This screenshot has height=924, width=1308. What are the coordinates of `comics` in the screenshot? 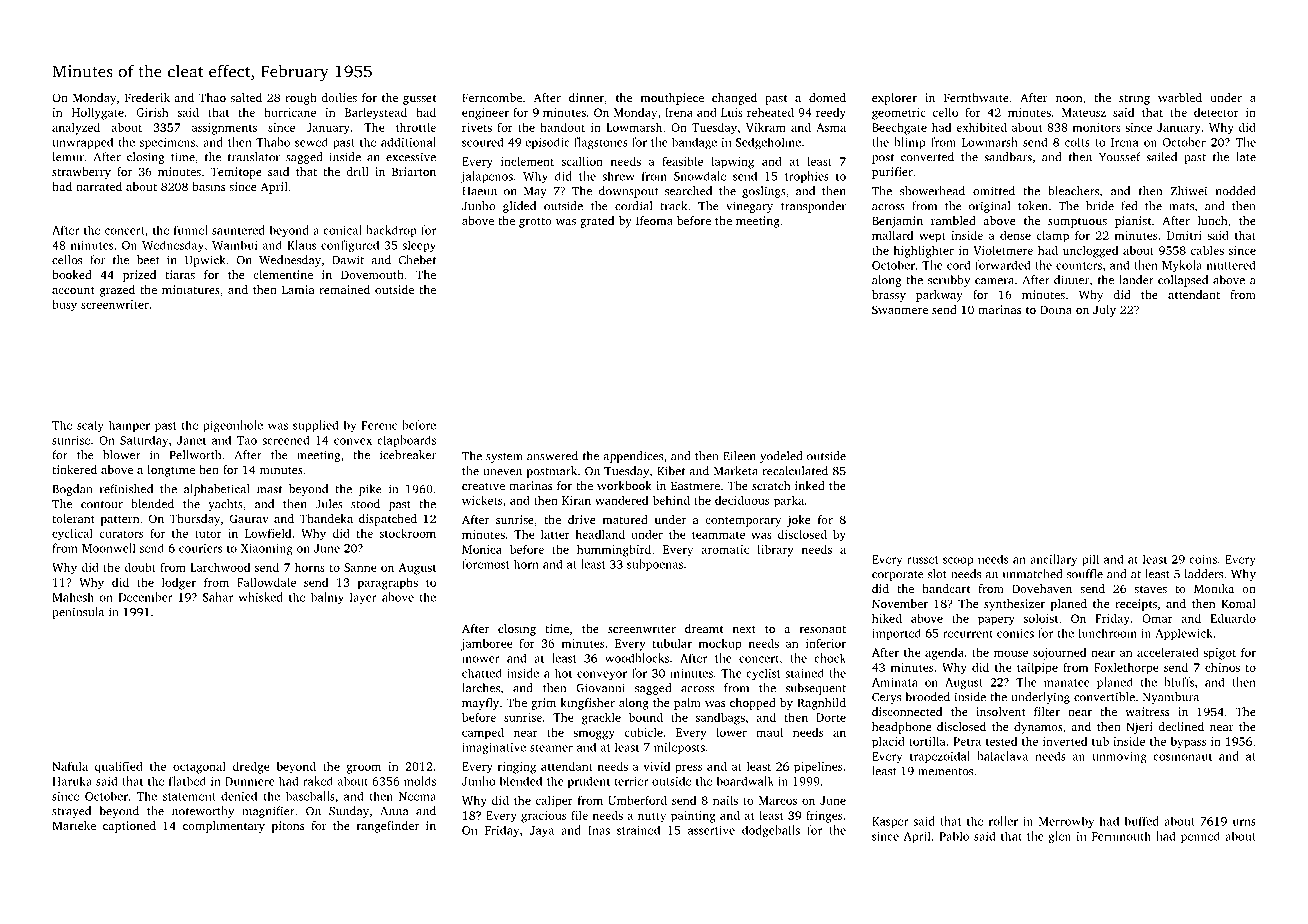 It's located at (1015, 633).
